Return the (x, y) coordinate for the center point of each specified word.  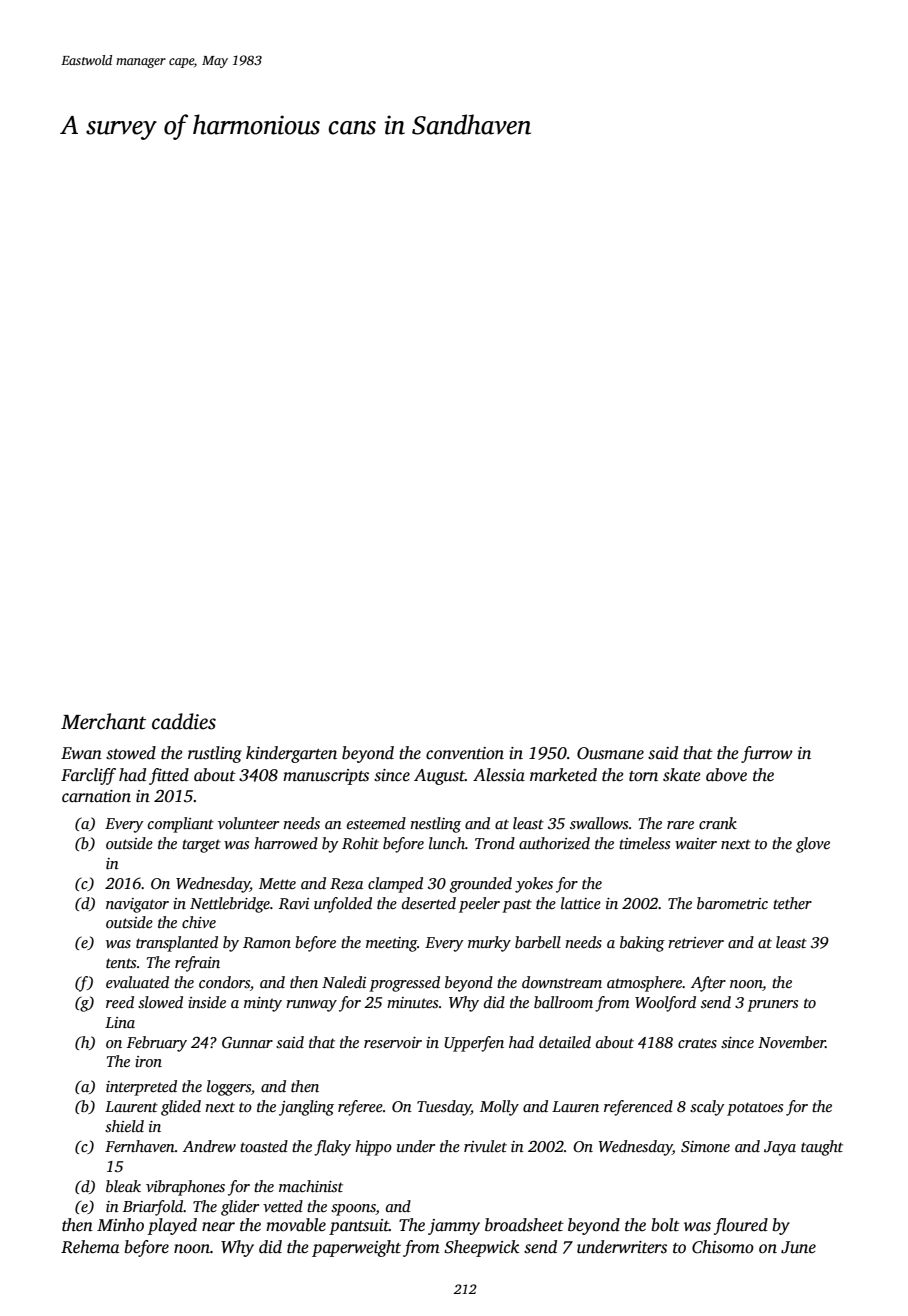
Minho (120, 1225)
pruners (772, 1006)
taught (822, 1148)
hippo (373, 1148)
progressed (404, 984)
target (201, 846)
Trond (495, 843)
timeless (644, 843)
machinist (311, 1186)
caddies (184, 721)
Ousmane (610, 753)
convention (465, 753)
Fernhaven (140, 1146)
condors (224, 982)
